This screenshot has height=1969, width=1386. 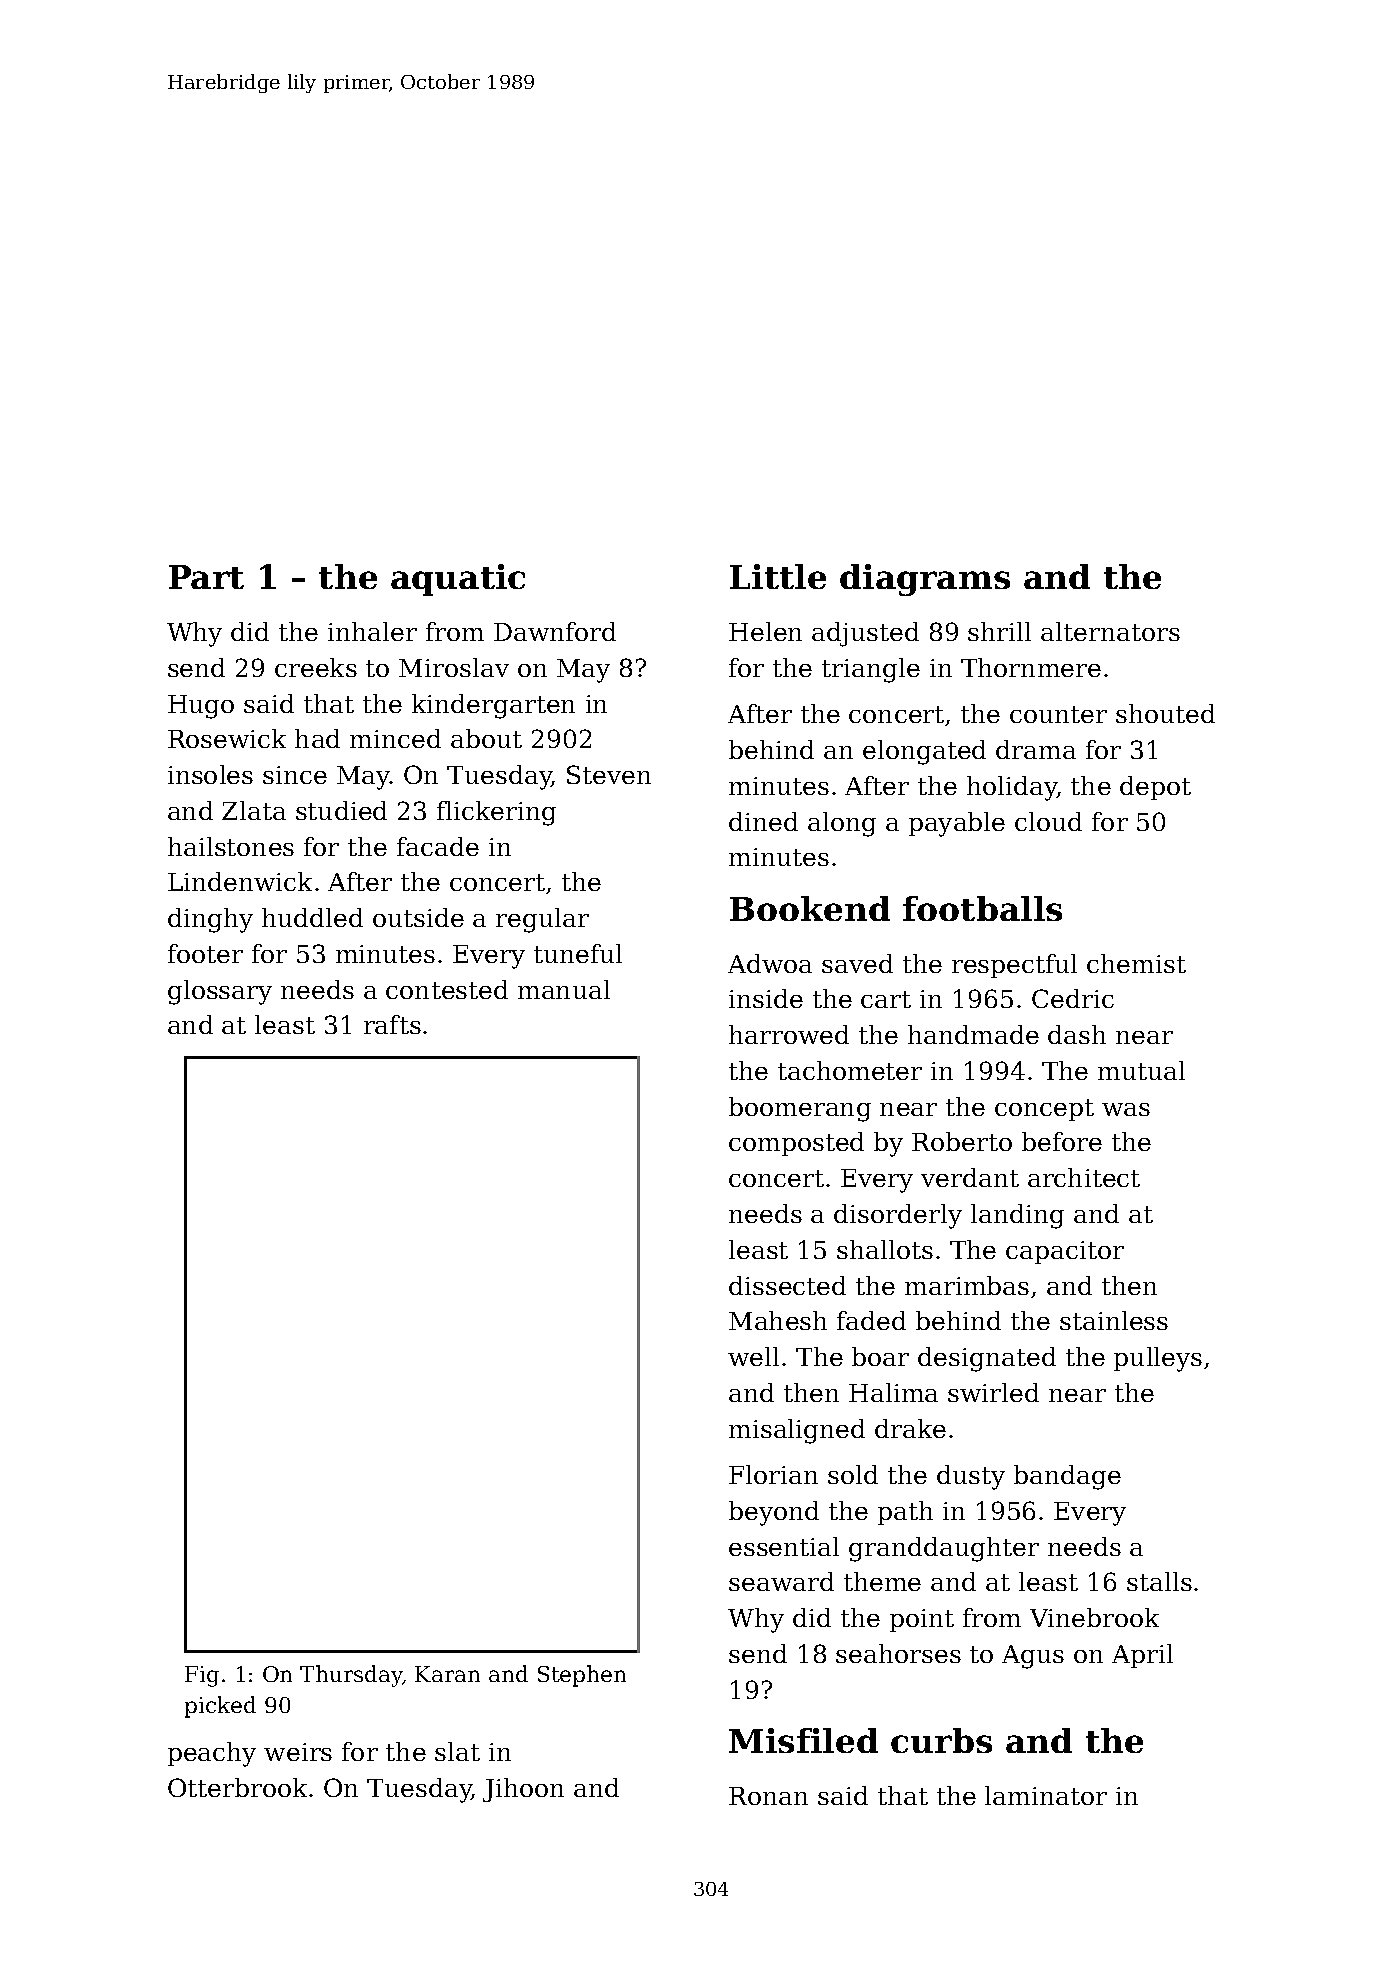 I want to click on marimbas, so click(x=967, y=1285).
